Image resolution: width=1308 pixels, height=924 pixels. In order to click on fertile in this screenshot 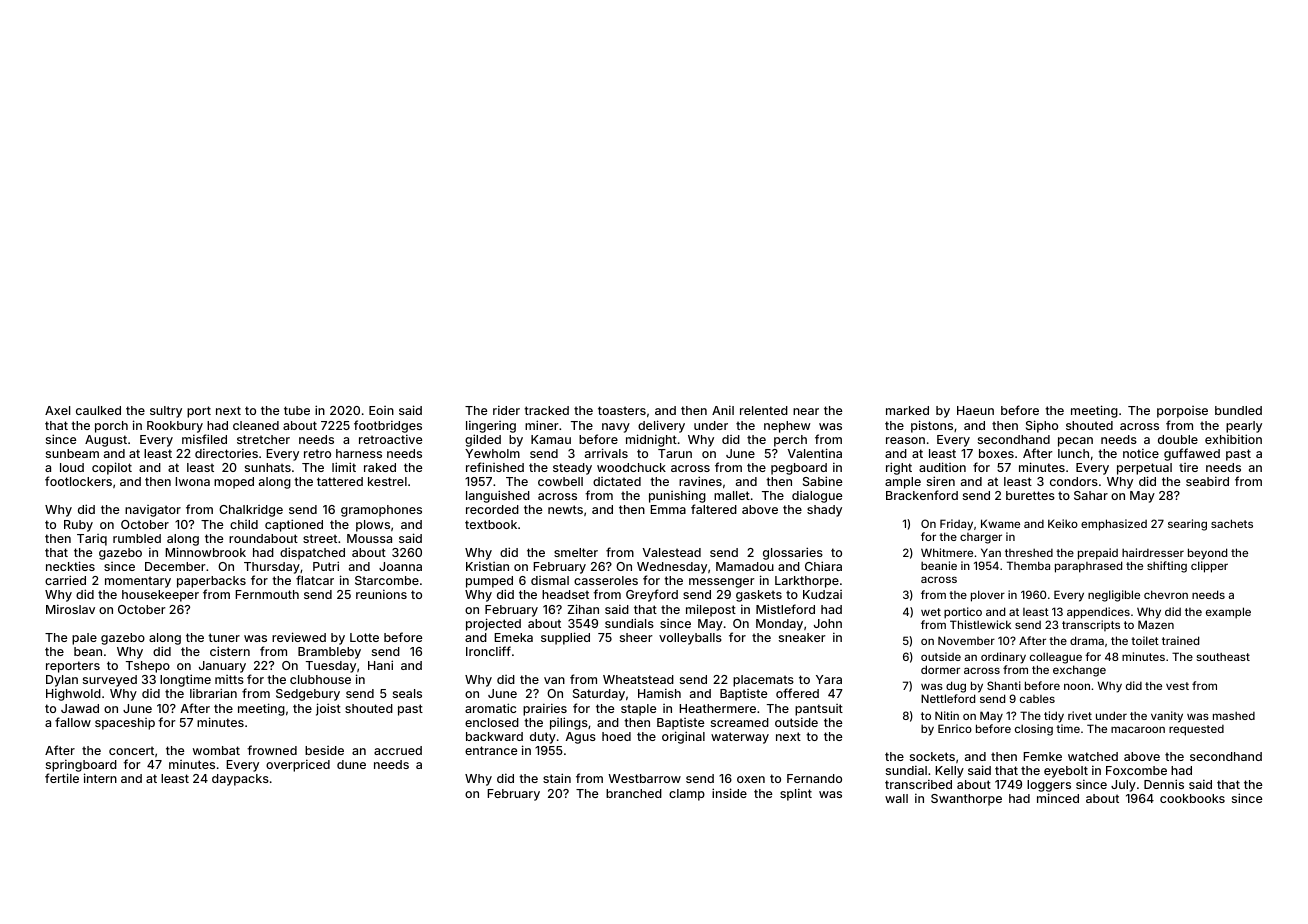, I will do `click(62, 778)`.
